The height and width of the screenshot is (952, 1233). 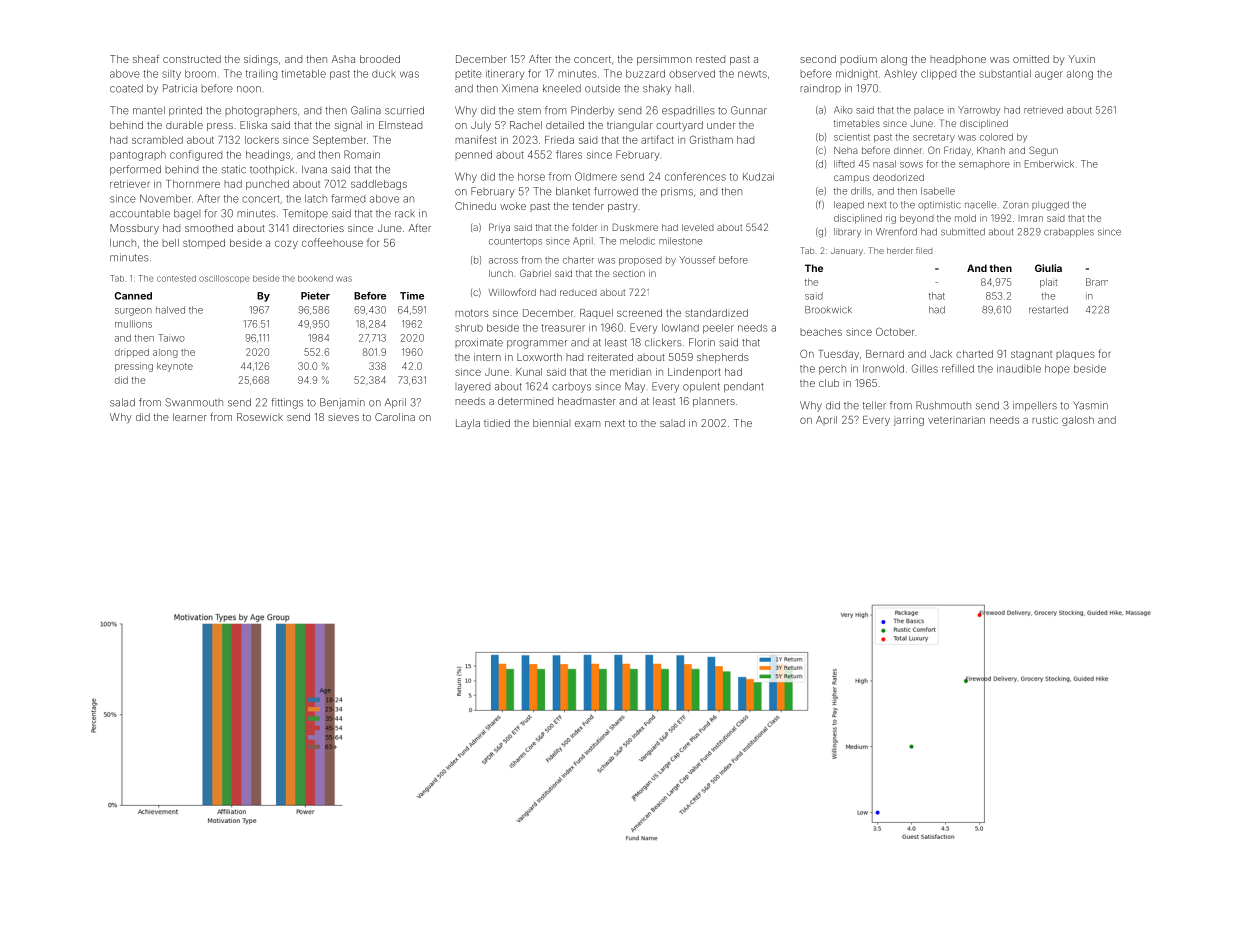 I want to click on retrieved, so click(x=1043, y=110).
